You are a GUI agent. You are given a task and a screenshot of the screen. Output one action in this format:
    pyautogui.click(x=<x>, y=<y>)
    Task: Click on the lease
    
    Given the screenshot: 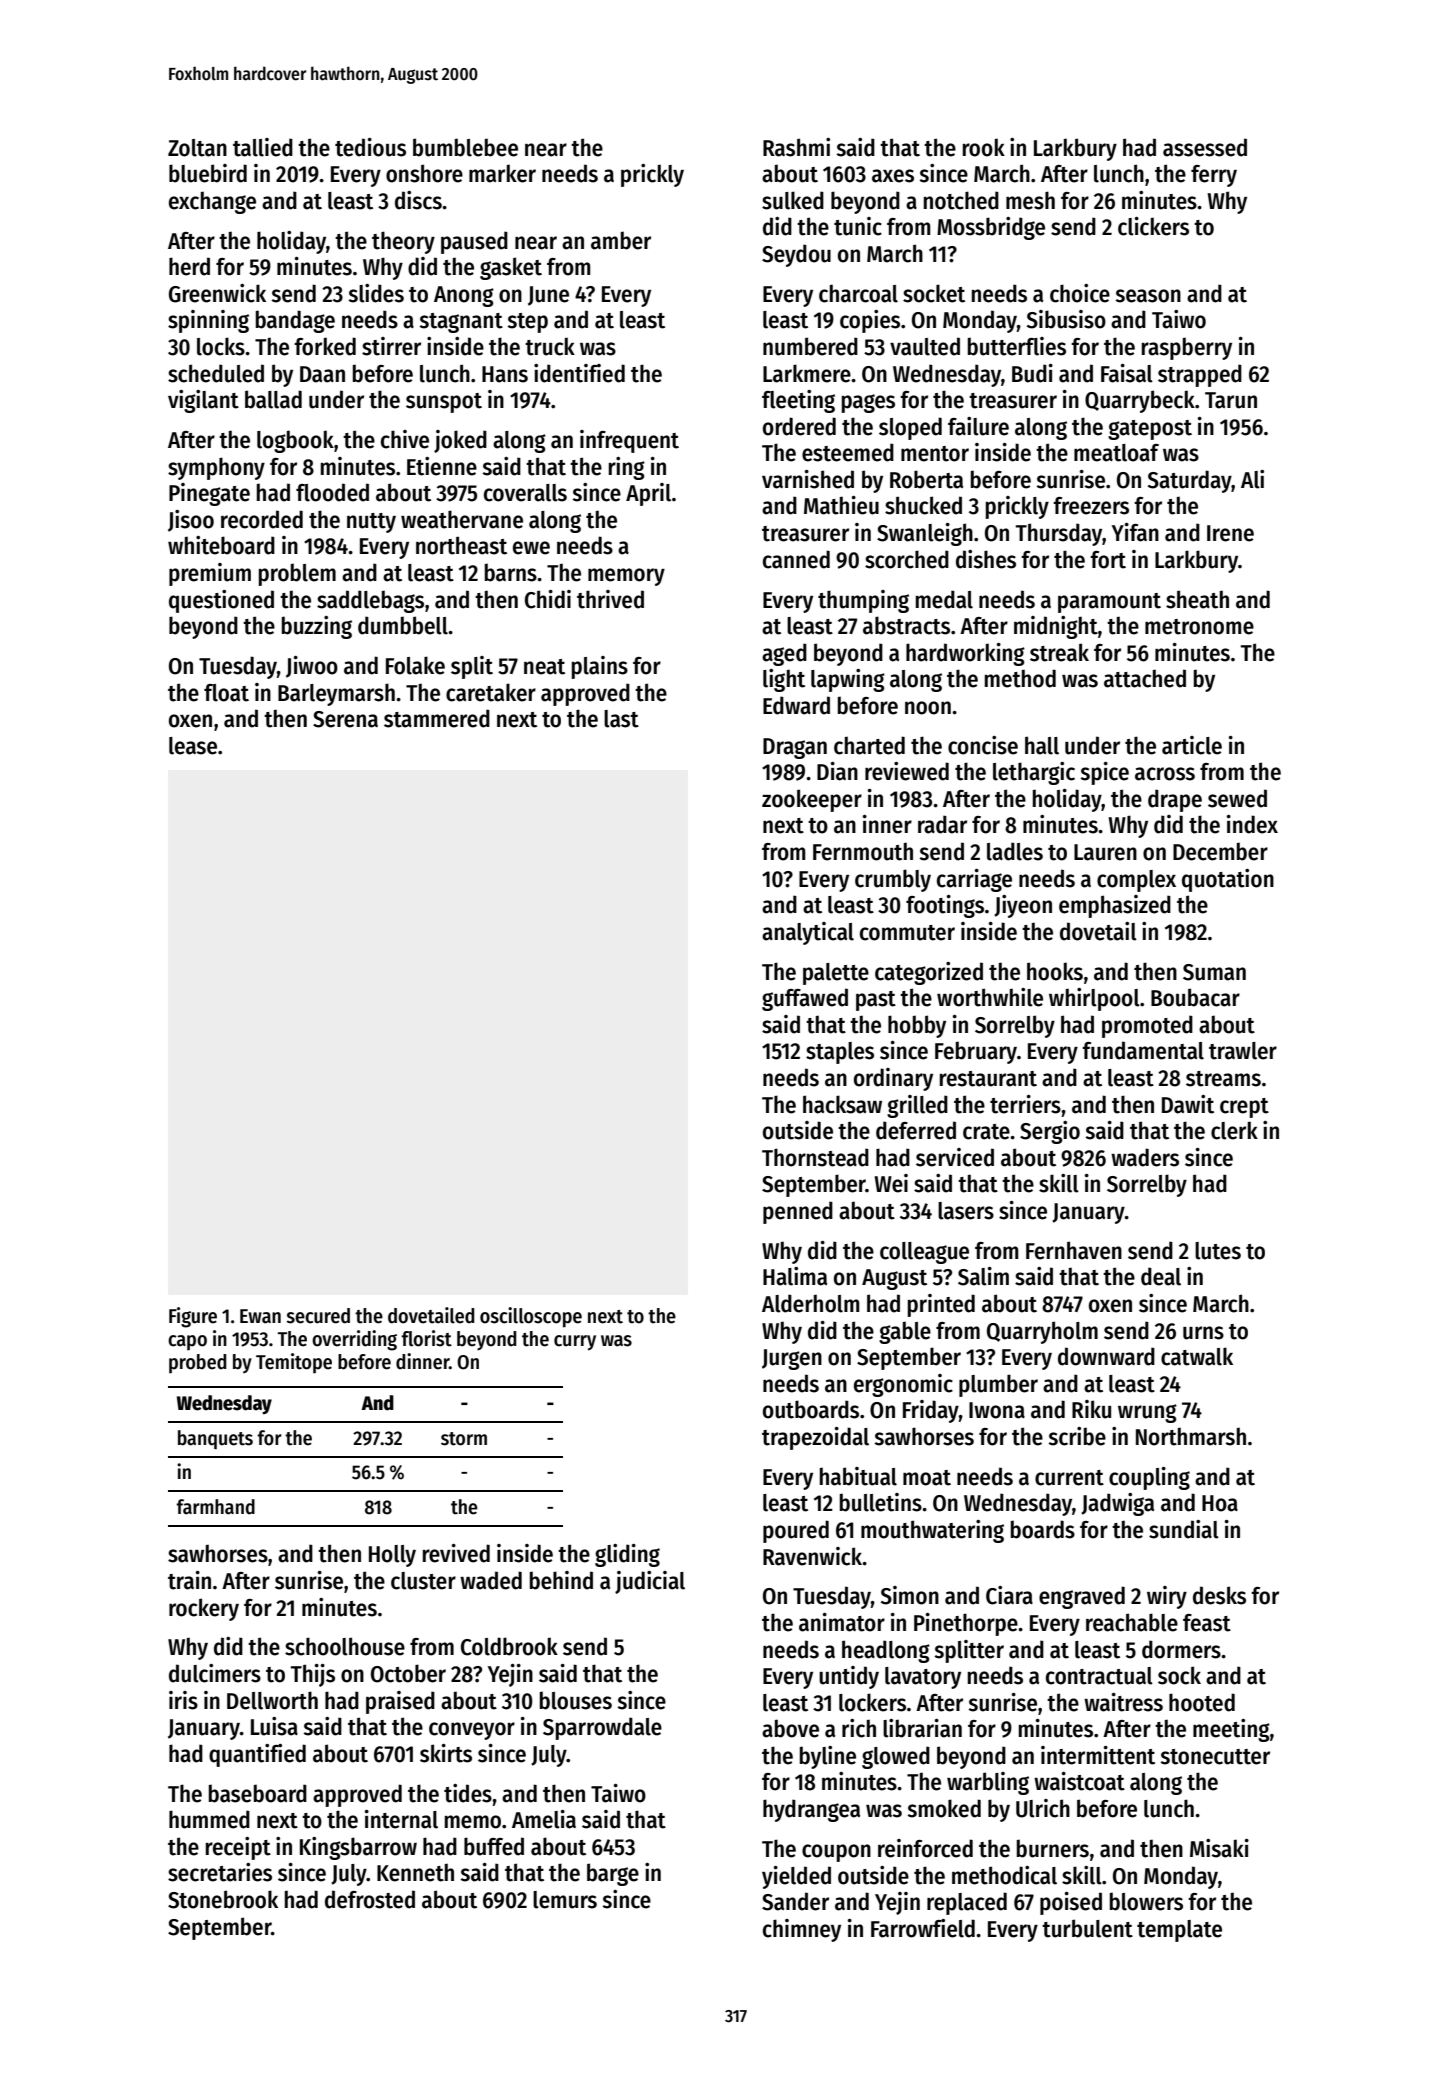 What is the action you would take?
    pyautogui.click(x=193, y=746)
